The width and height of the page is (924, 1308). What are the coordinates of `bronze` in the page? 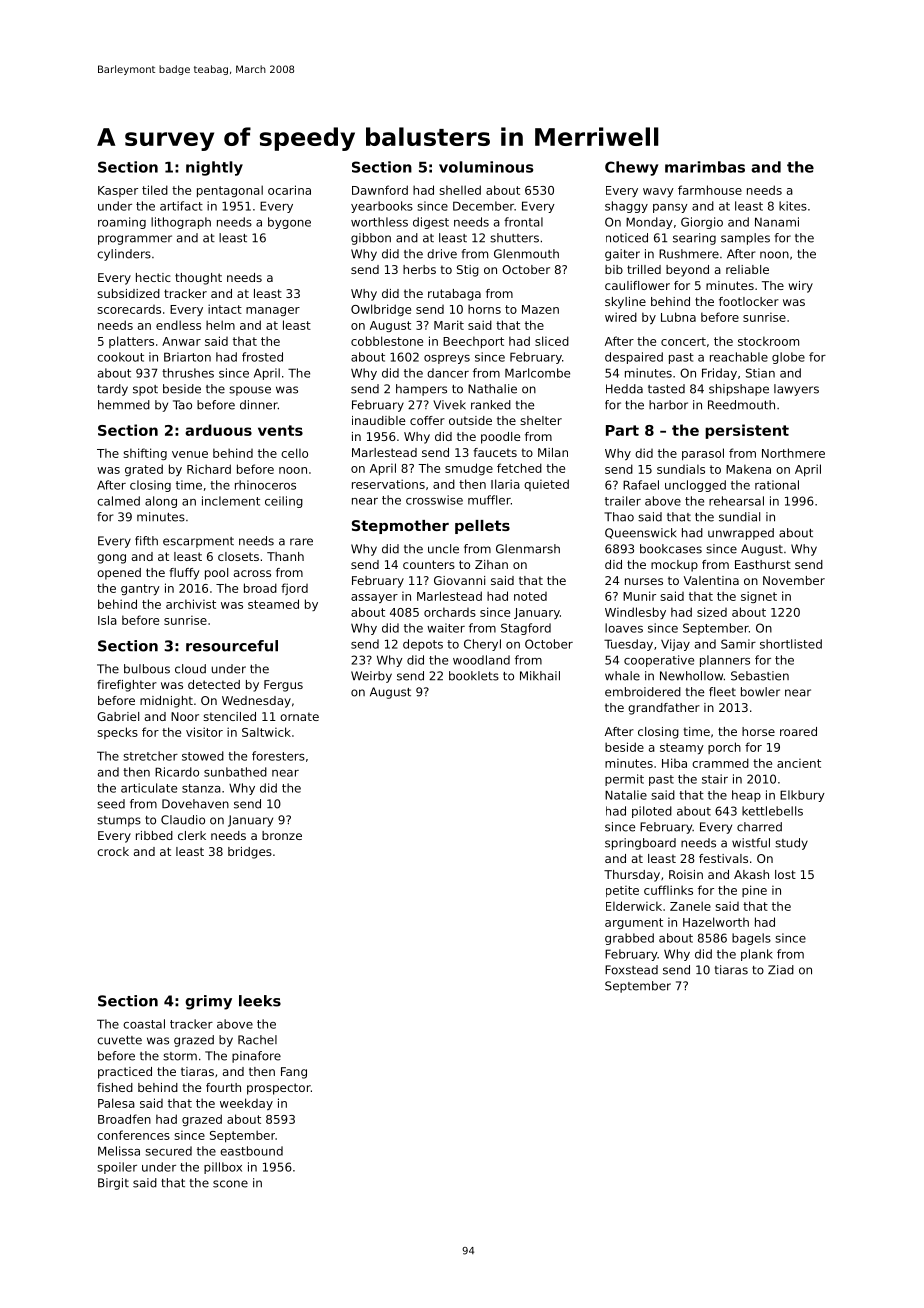 It's located at (282, 835).
